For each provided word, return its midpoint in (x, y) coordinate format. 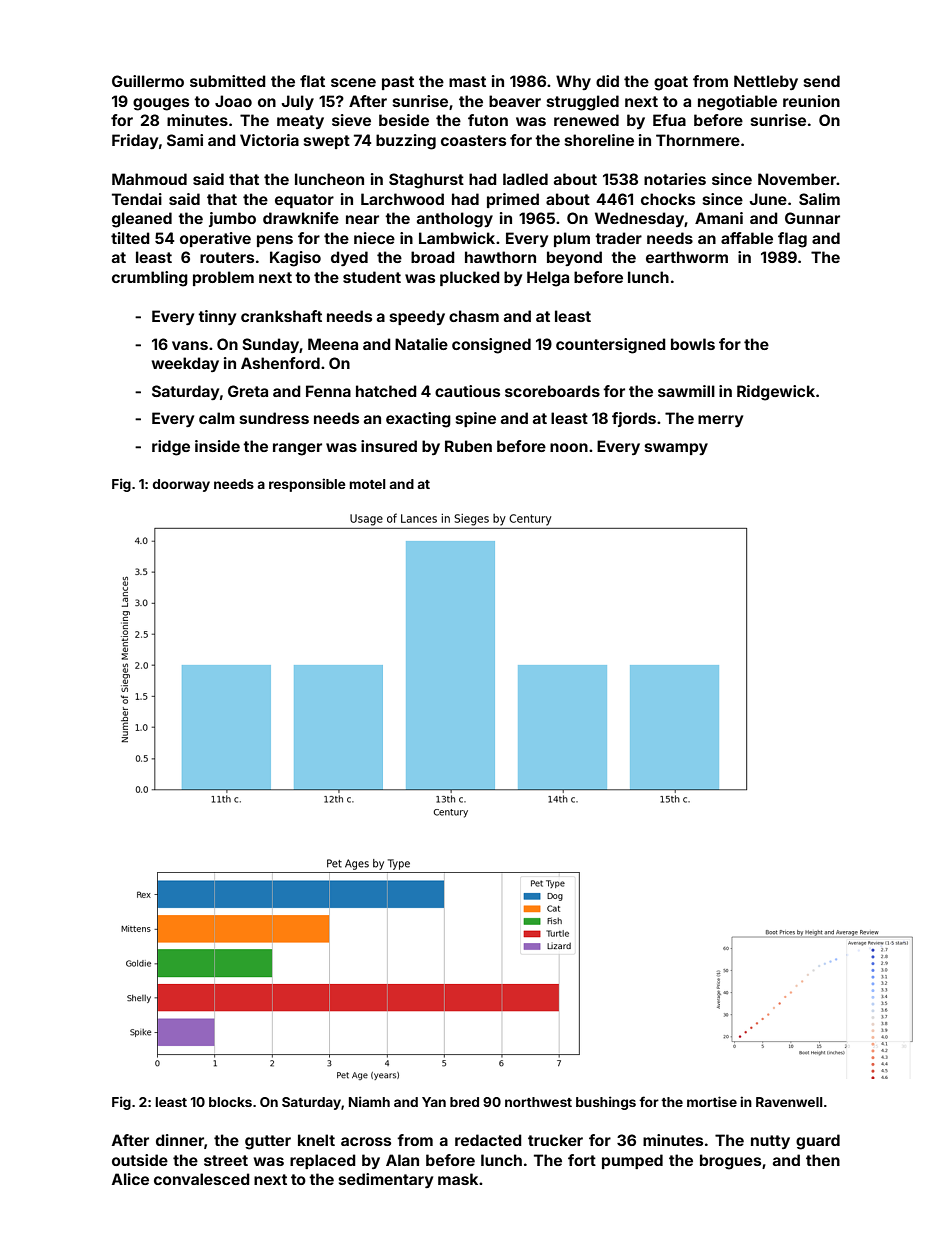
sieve (351, 120)
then (823, 1160)
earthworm (687, 257)
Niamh (369, 1101)
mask (458, 1179)
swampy (676, 449)
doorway (181, 485)
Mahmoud (149, 179)
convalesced (202, 1179)
